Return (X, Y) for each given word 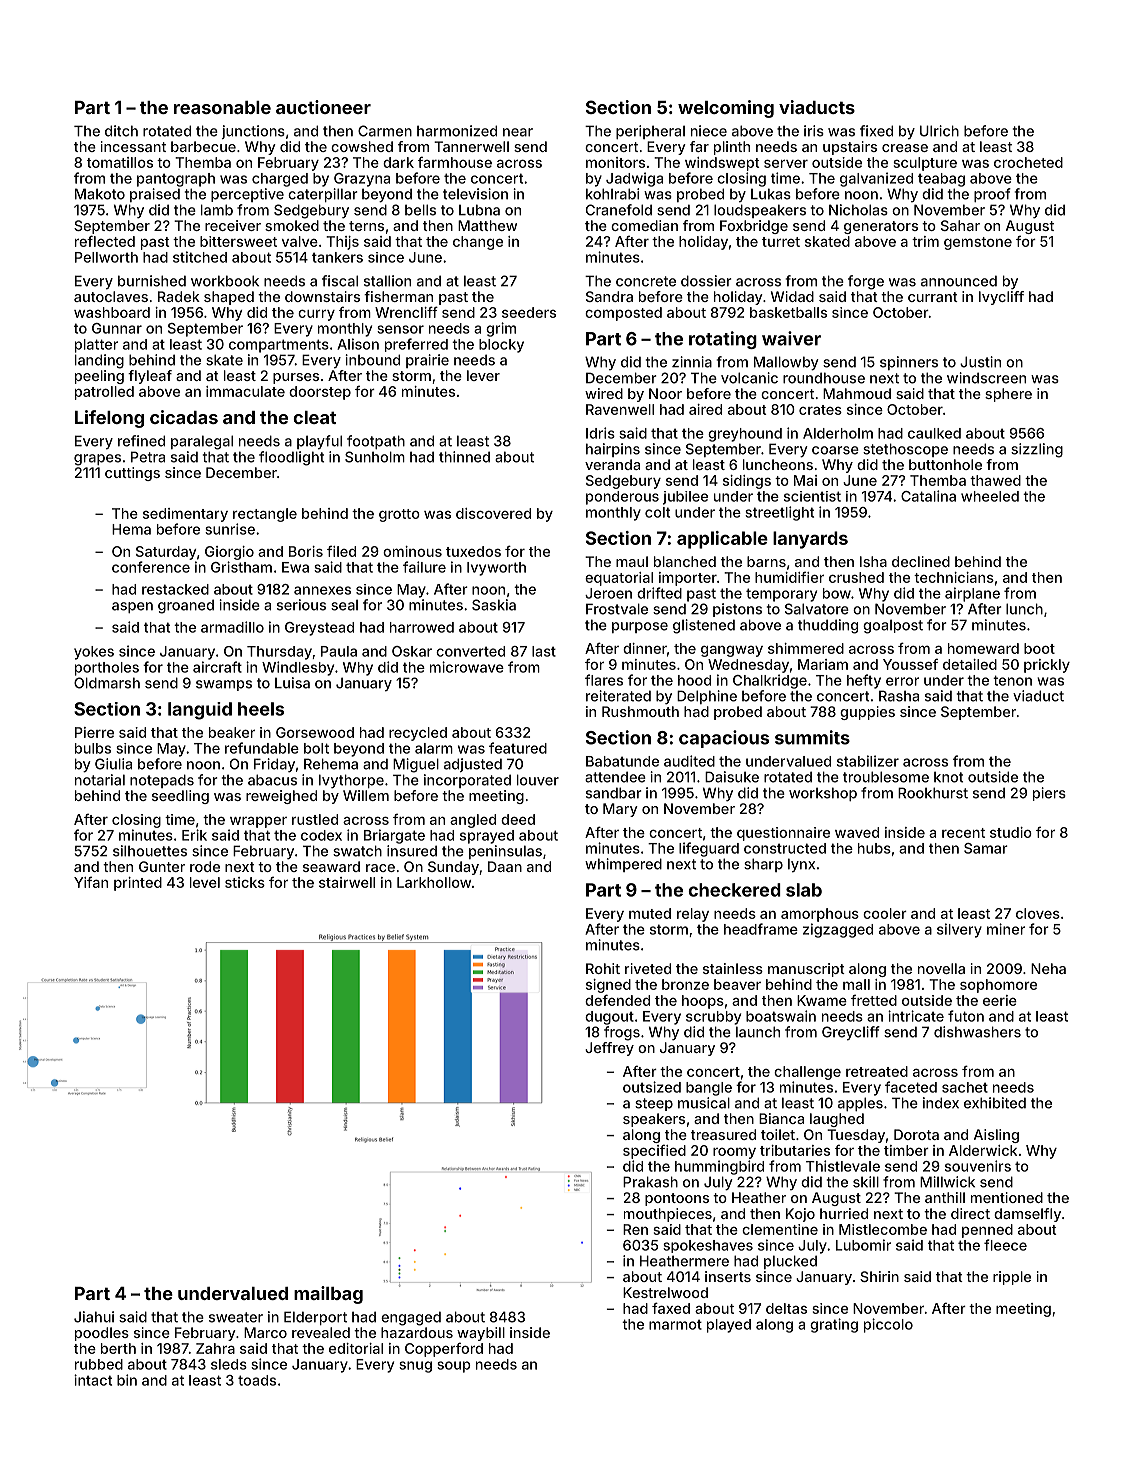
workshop (823, 794)
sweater (236, 1317)
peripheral (650, 132)
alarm (434, 748)
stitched (200, 257)
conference (151, 567)
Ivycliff (1001, 298)
